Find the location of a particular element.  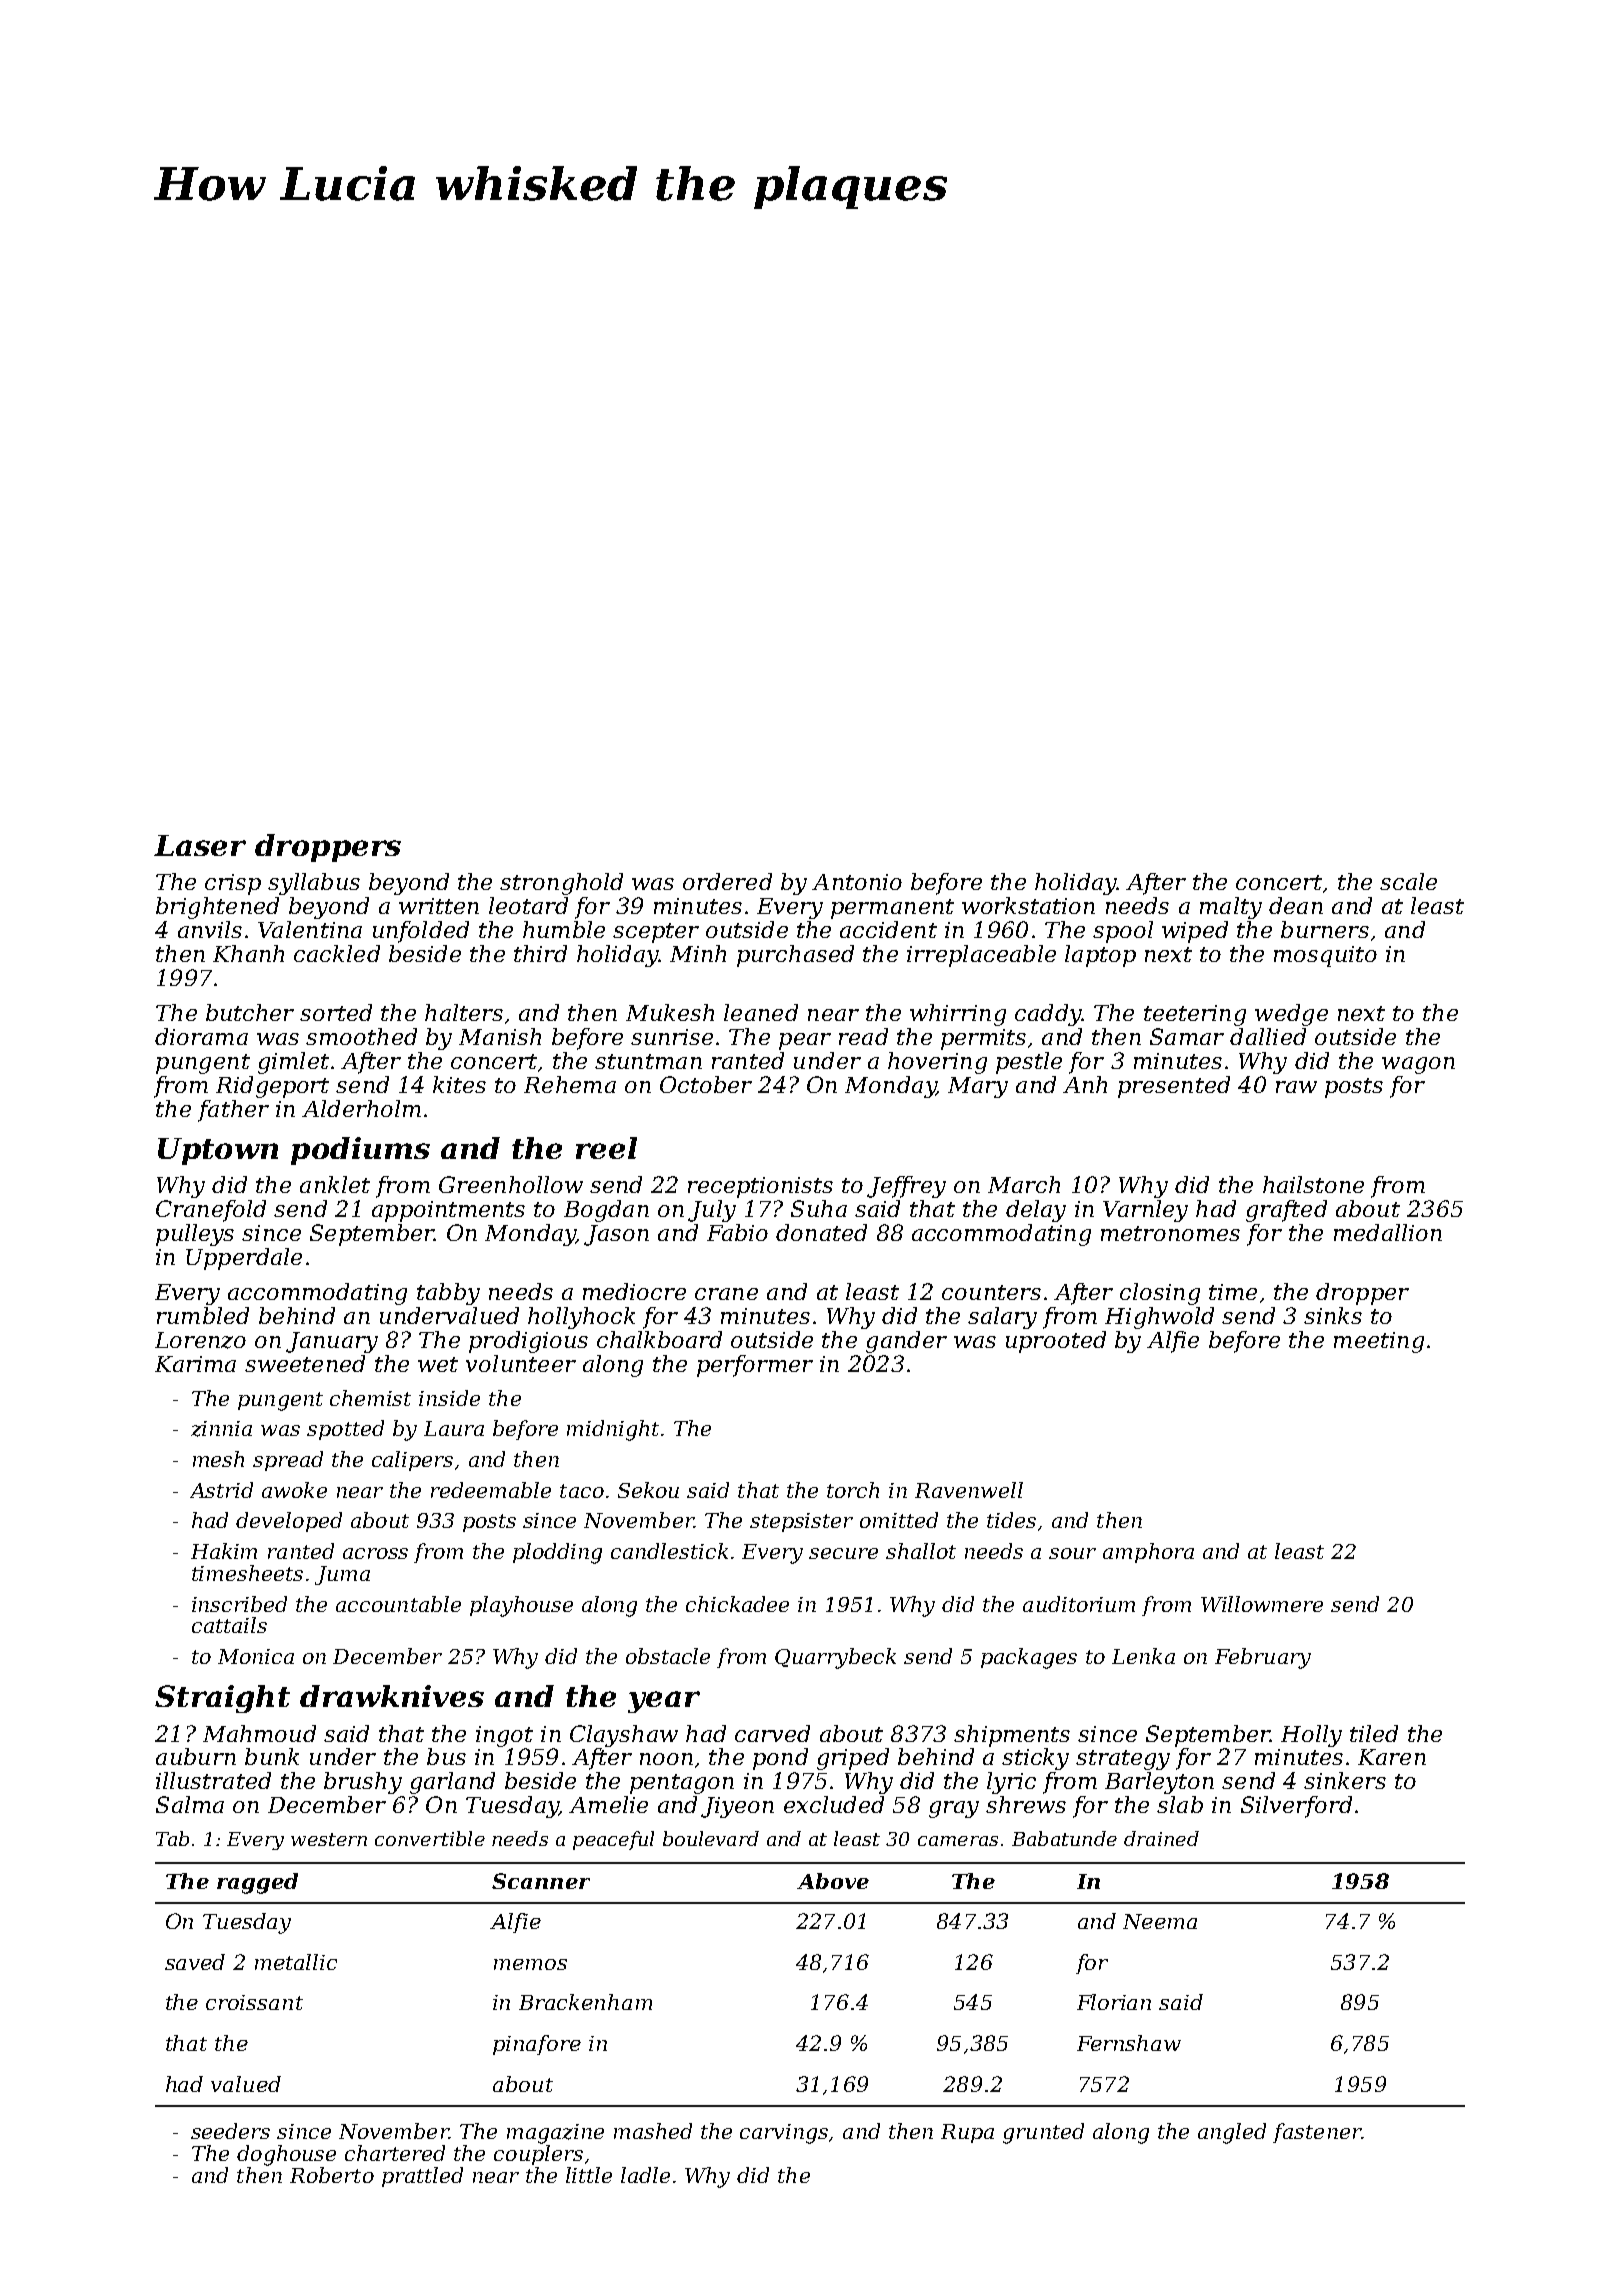

Barleyton is located at coordinates (1159, 1783).
